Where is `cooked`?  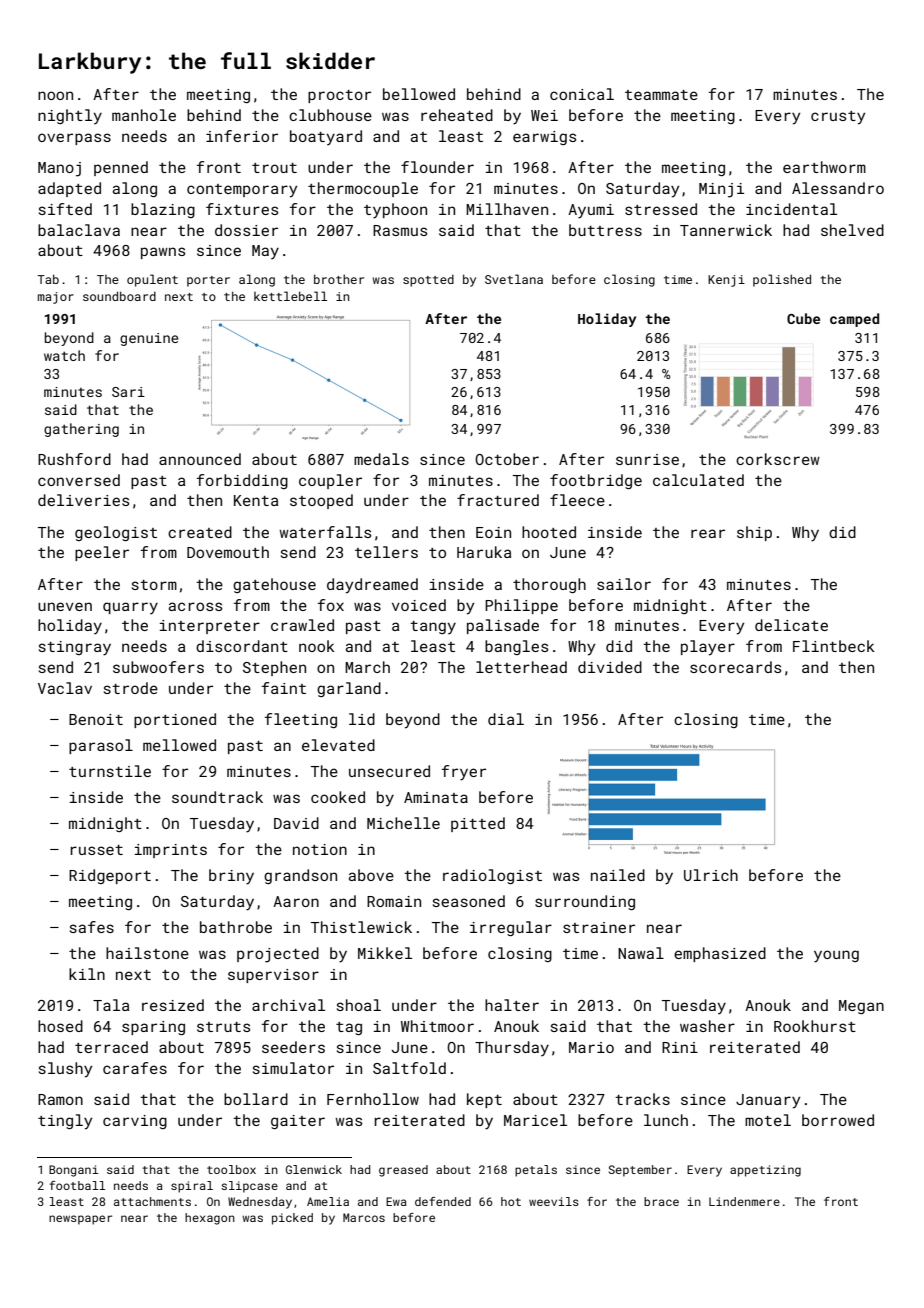
cooked is located at coordinates (338, 797).
